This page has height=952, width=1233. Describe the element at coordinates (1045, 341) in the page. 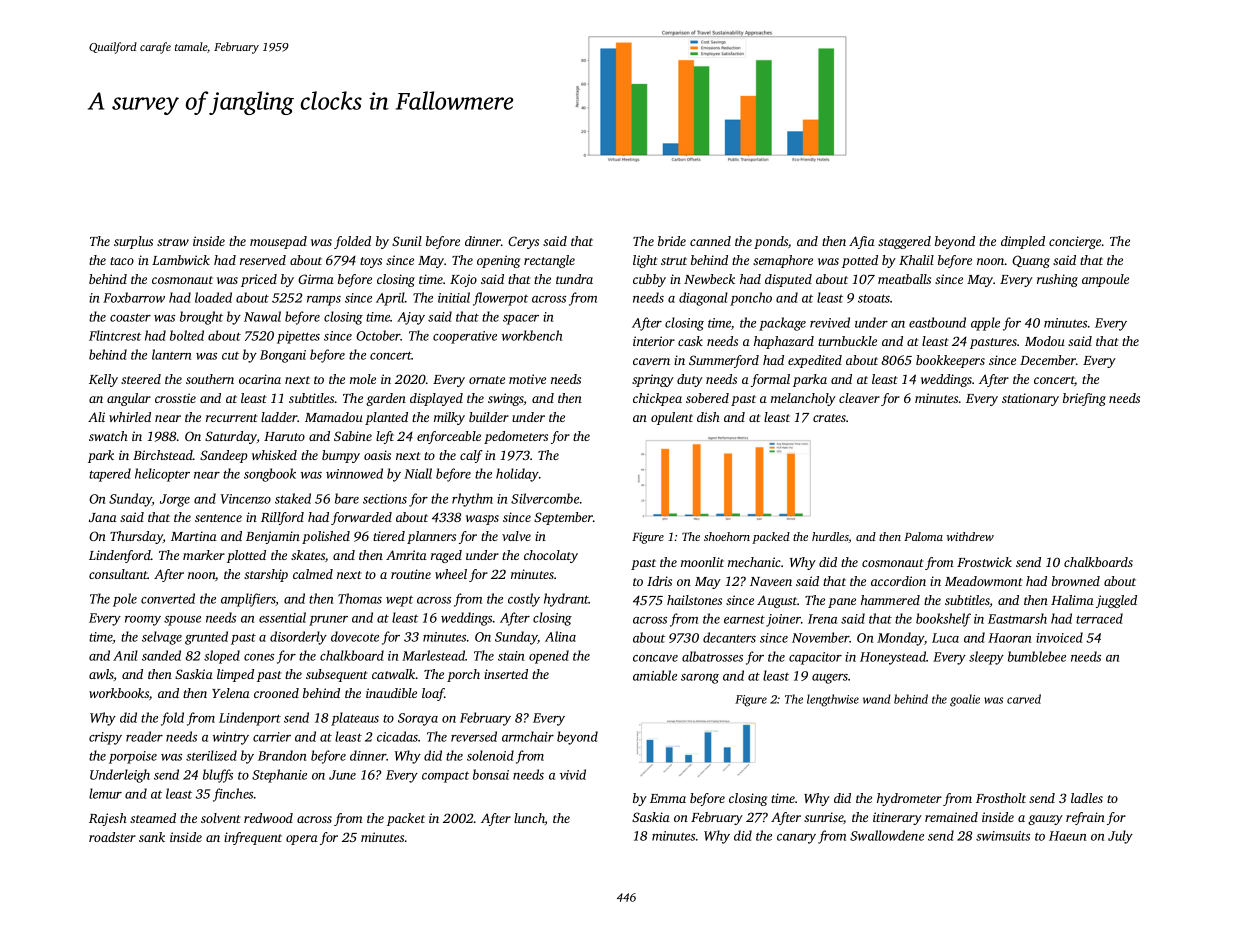

I see `Modou` at that location.
